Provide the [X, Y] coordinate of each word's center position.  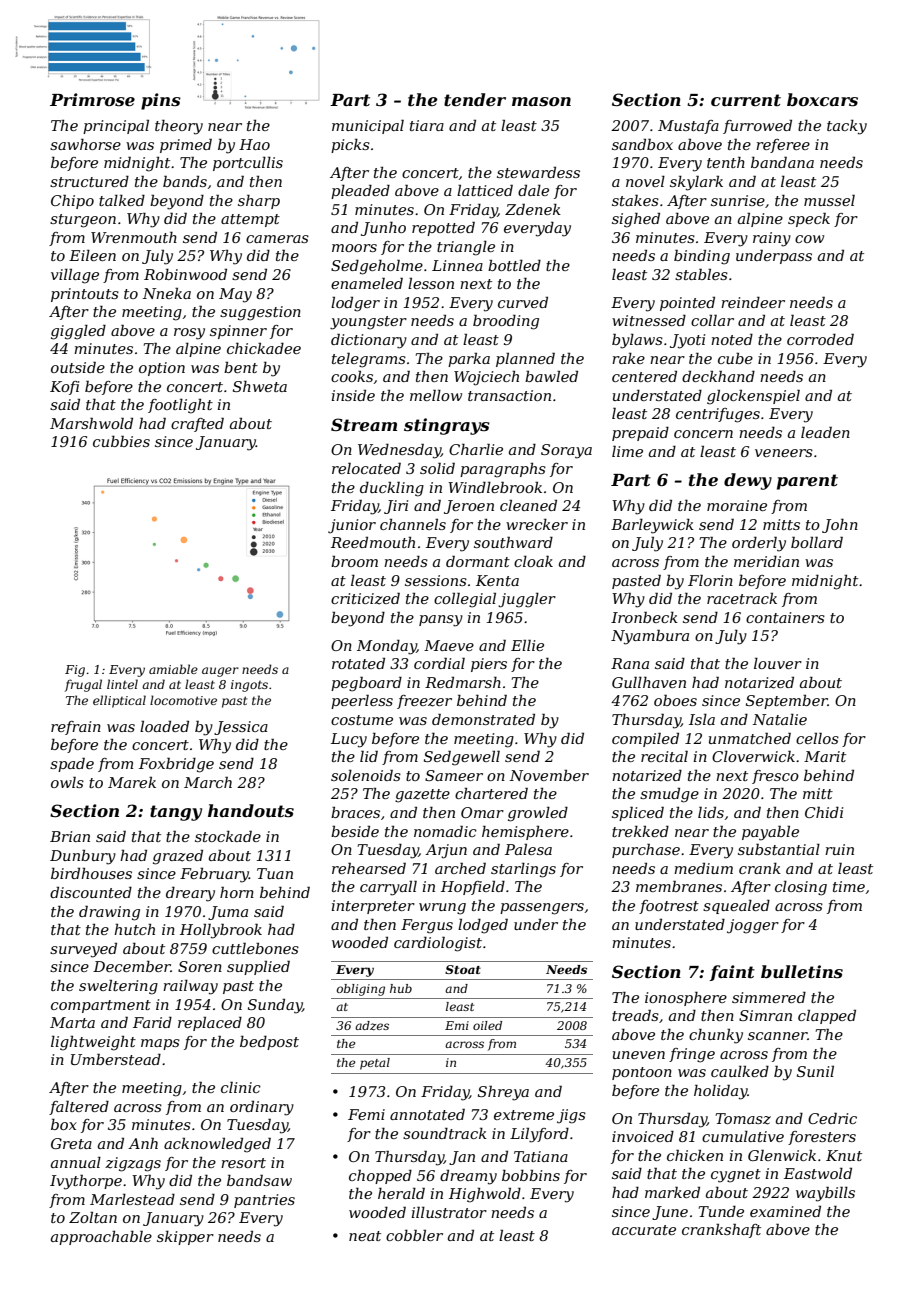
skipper [185, 1238]
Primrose [92, 99]
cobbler [414, 1235]
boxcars [822, 99]
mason [541, 101]
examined [785, 1211]
